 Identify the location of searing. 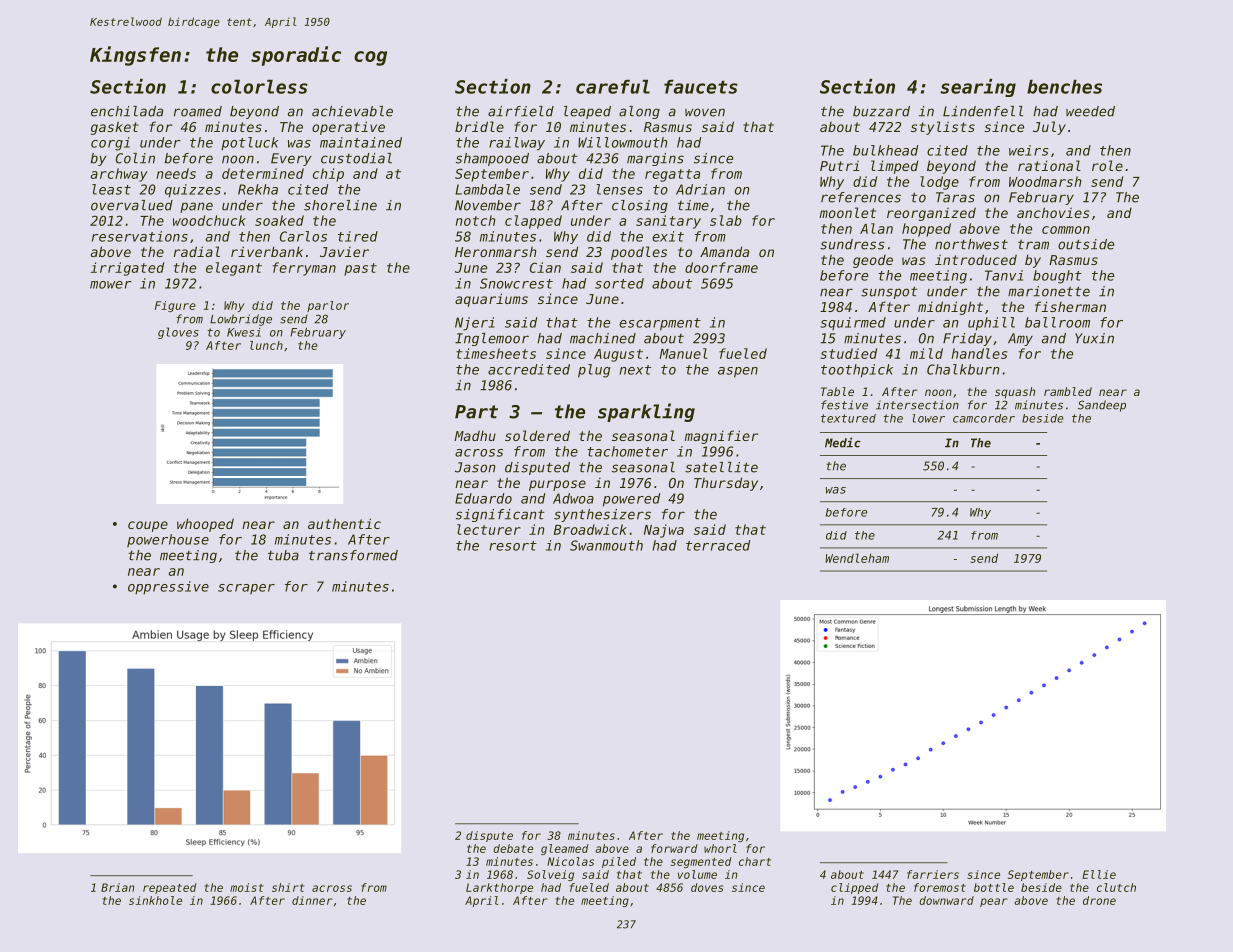
(978, 88).
